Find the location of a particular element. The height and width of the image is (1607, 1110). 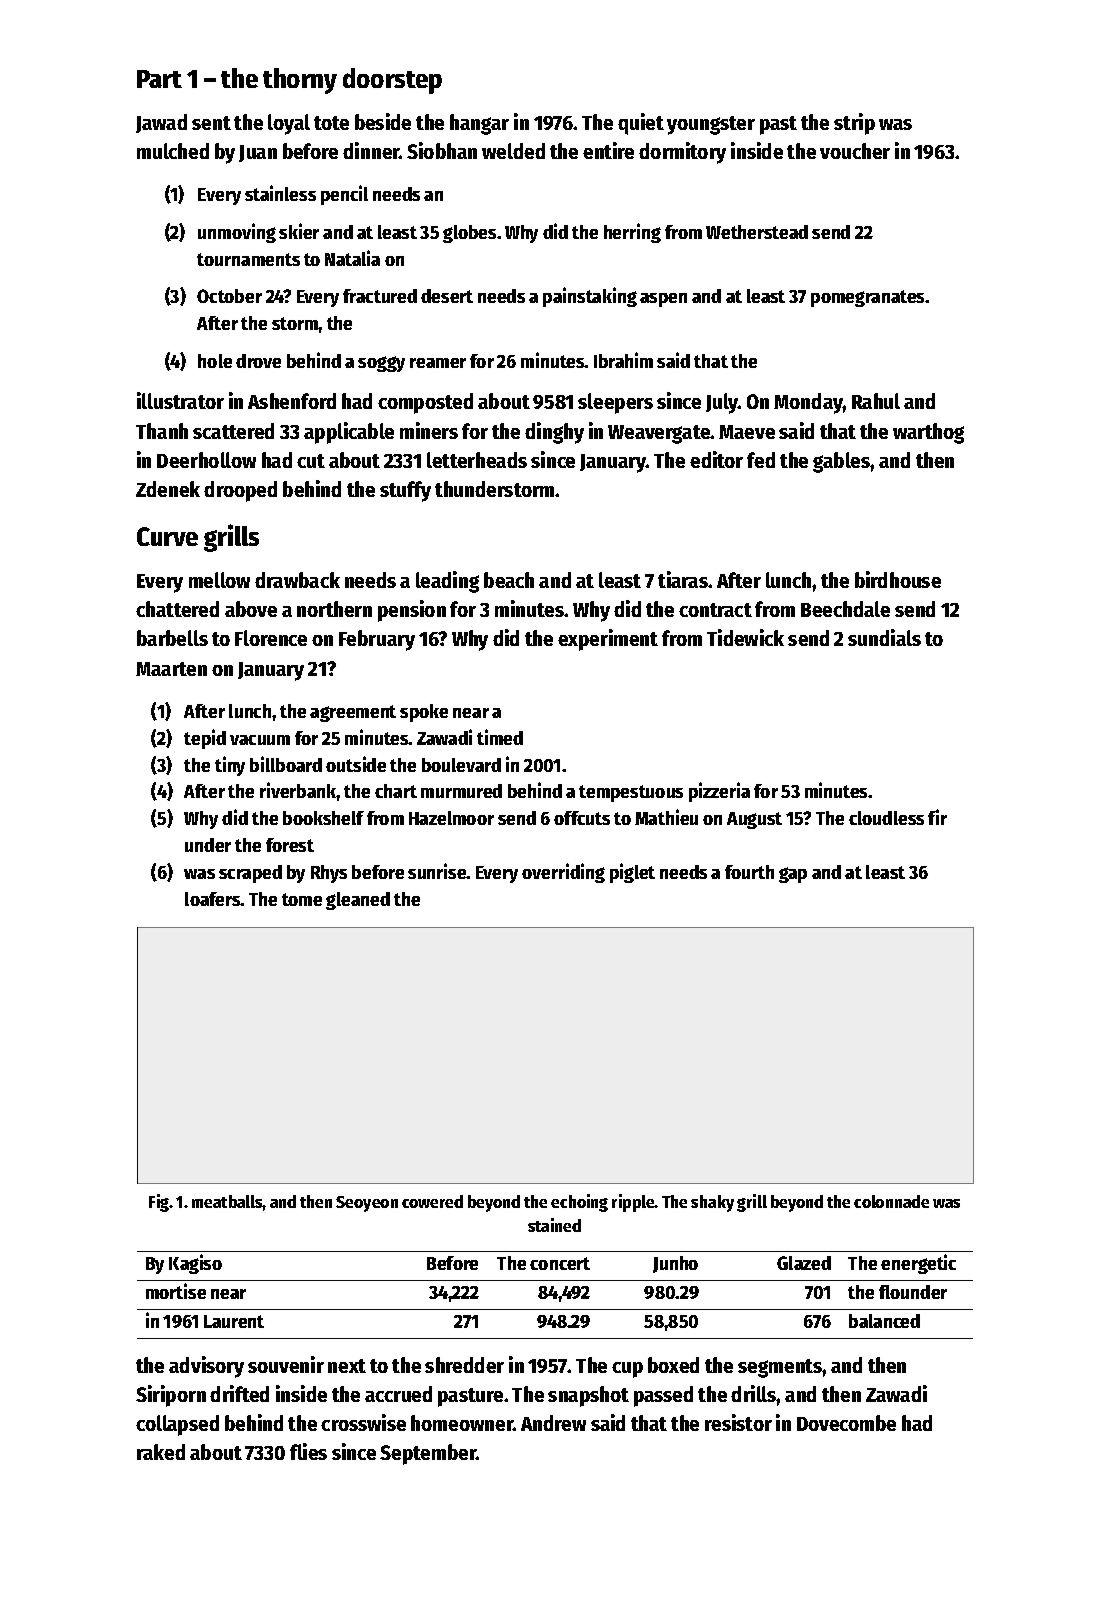

piglet is located at coordinates (632, 873).
